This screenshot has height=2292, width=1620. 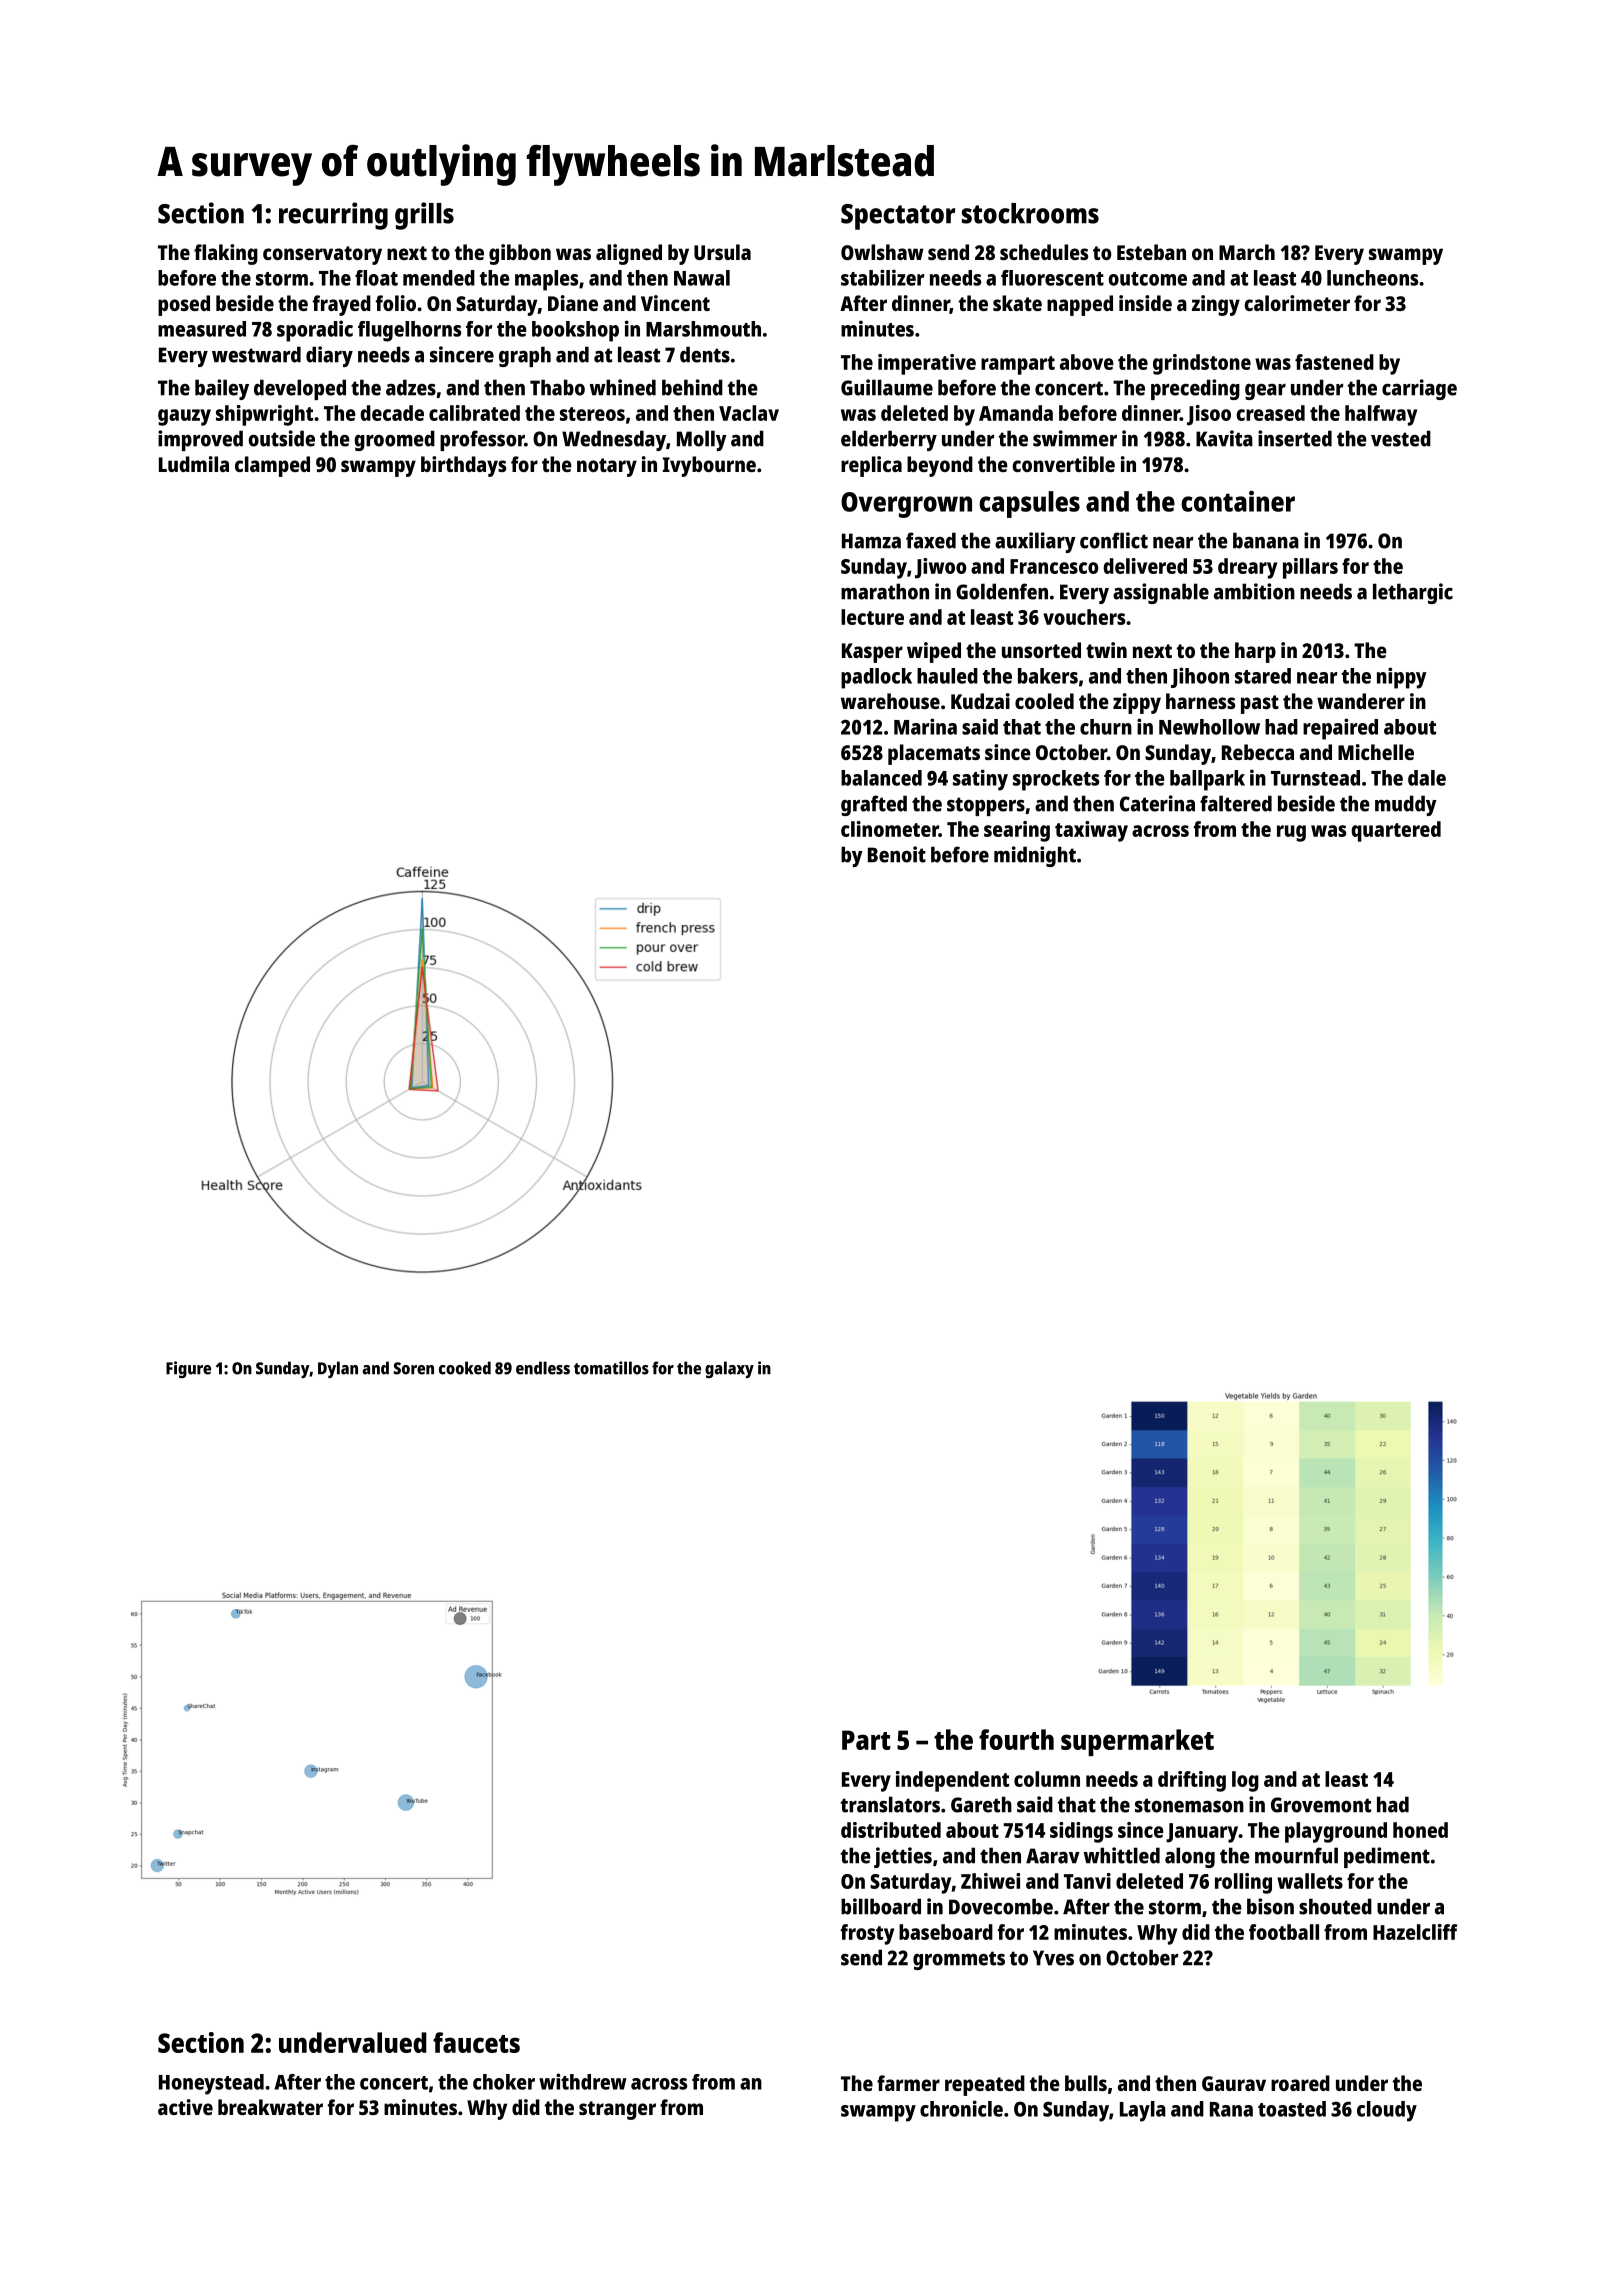 What do you see at coordinates (338, 1369) in the screenshot?
I see `Dylan` at bounding box center [338, 1369].
